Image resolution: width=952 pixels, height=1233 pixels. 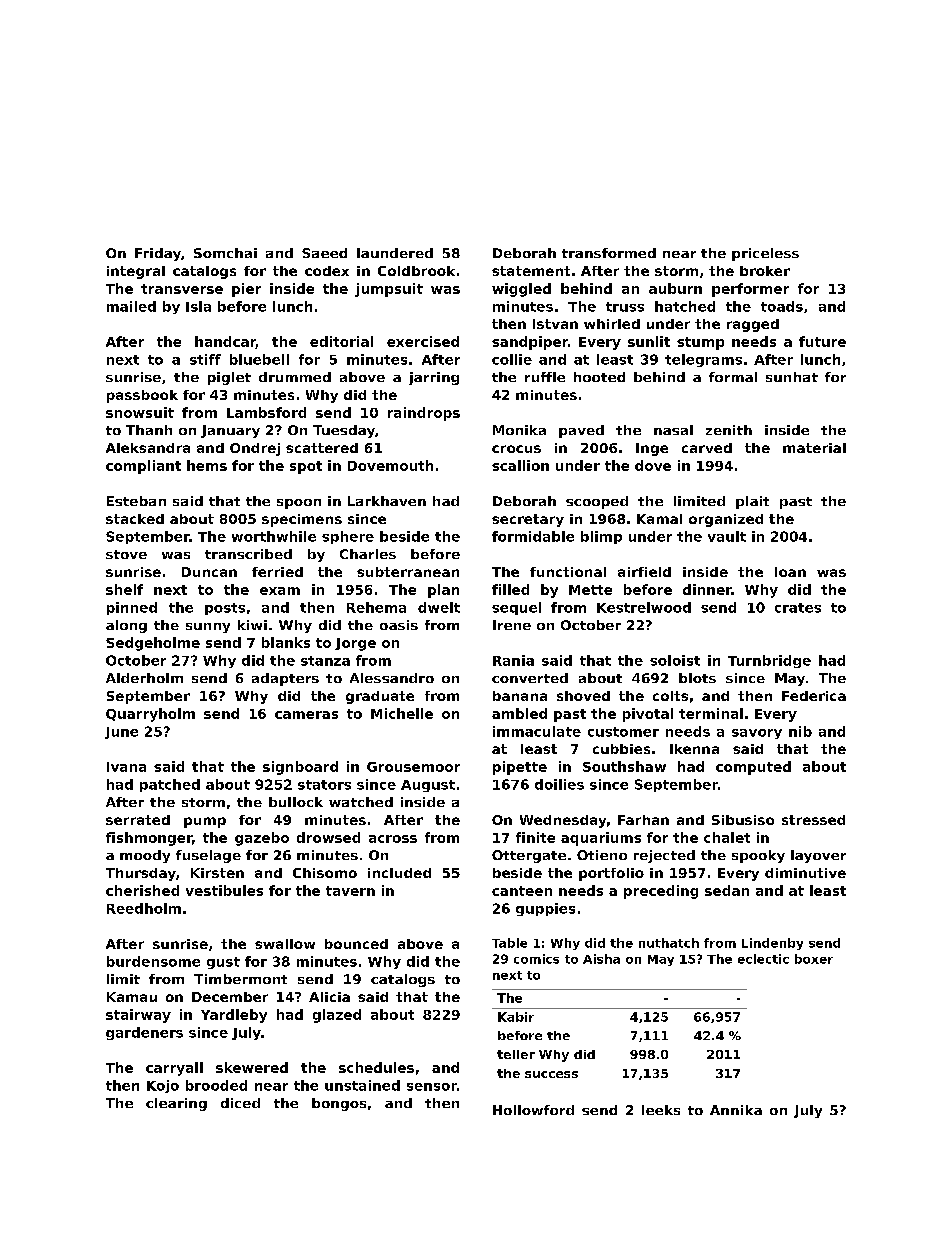 What do you see at coordinates (765, 254) in the screenshot?
I see `priceless` at bounding box center [765, 254].
